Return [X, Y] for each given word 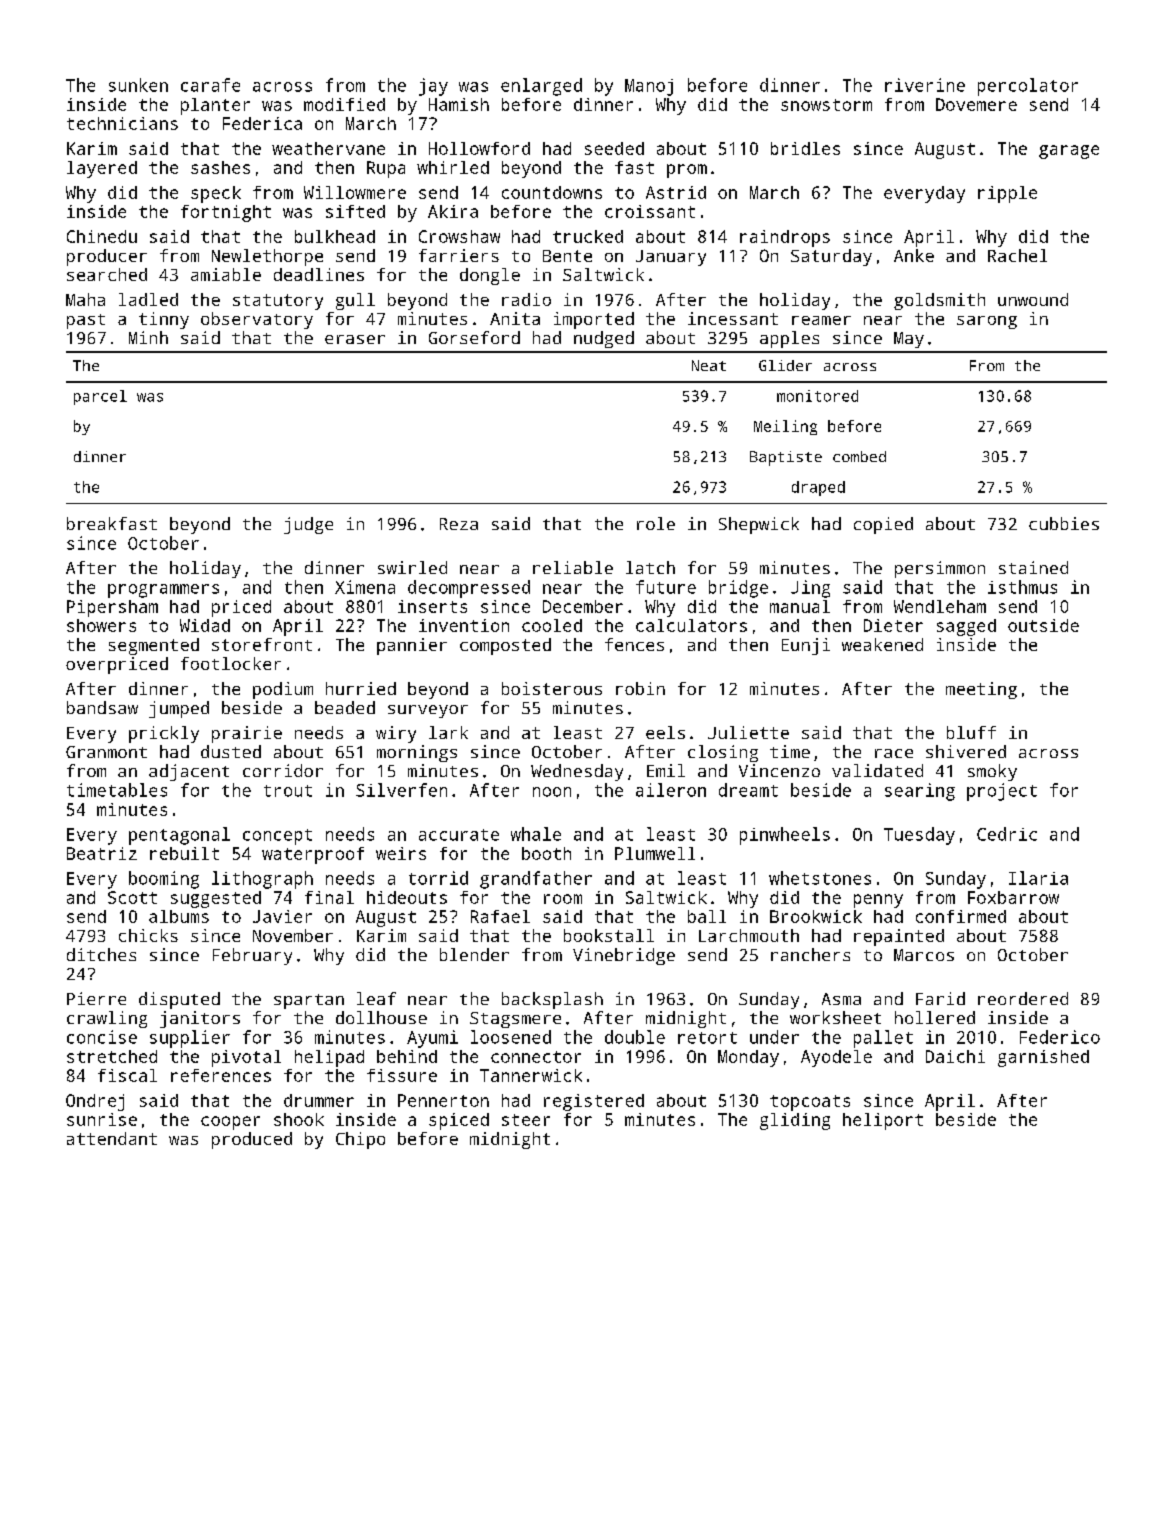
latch [650, 567]
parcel [100, 397]
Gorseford [474, 337]
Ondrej [95, 1102]
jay [433, 87]
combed [859, 456]
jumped [179, 709]
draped [818, 488]
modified [344, 104]
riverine [925, 85]
